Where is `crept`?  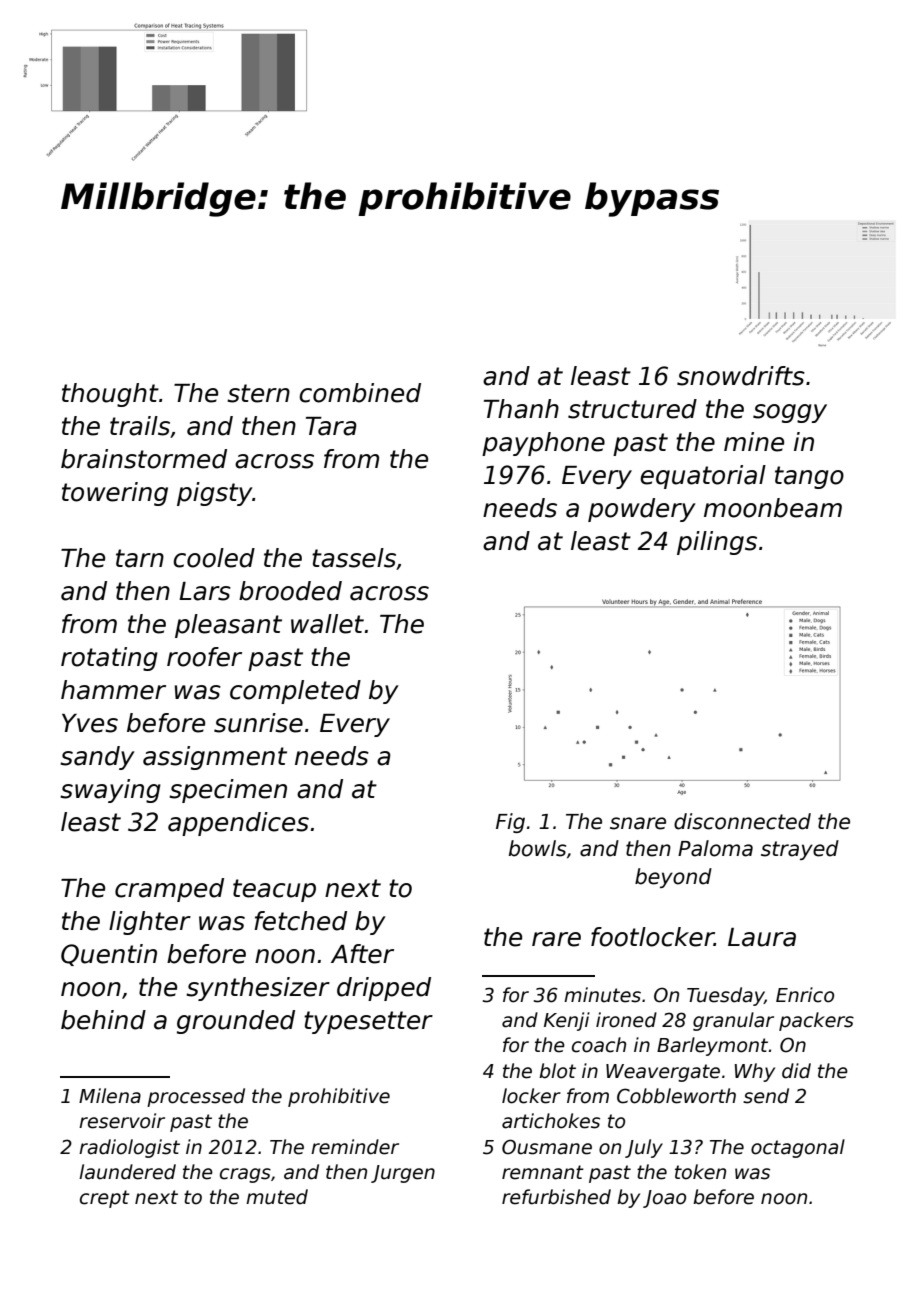 crept is located at coordinates (105, 1199).
